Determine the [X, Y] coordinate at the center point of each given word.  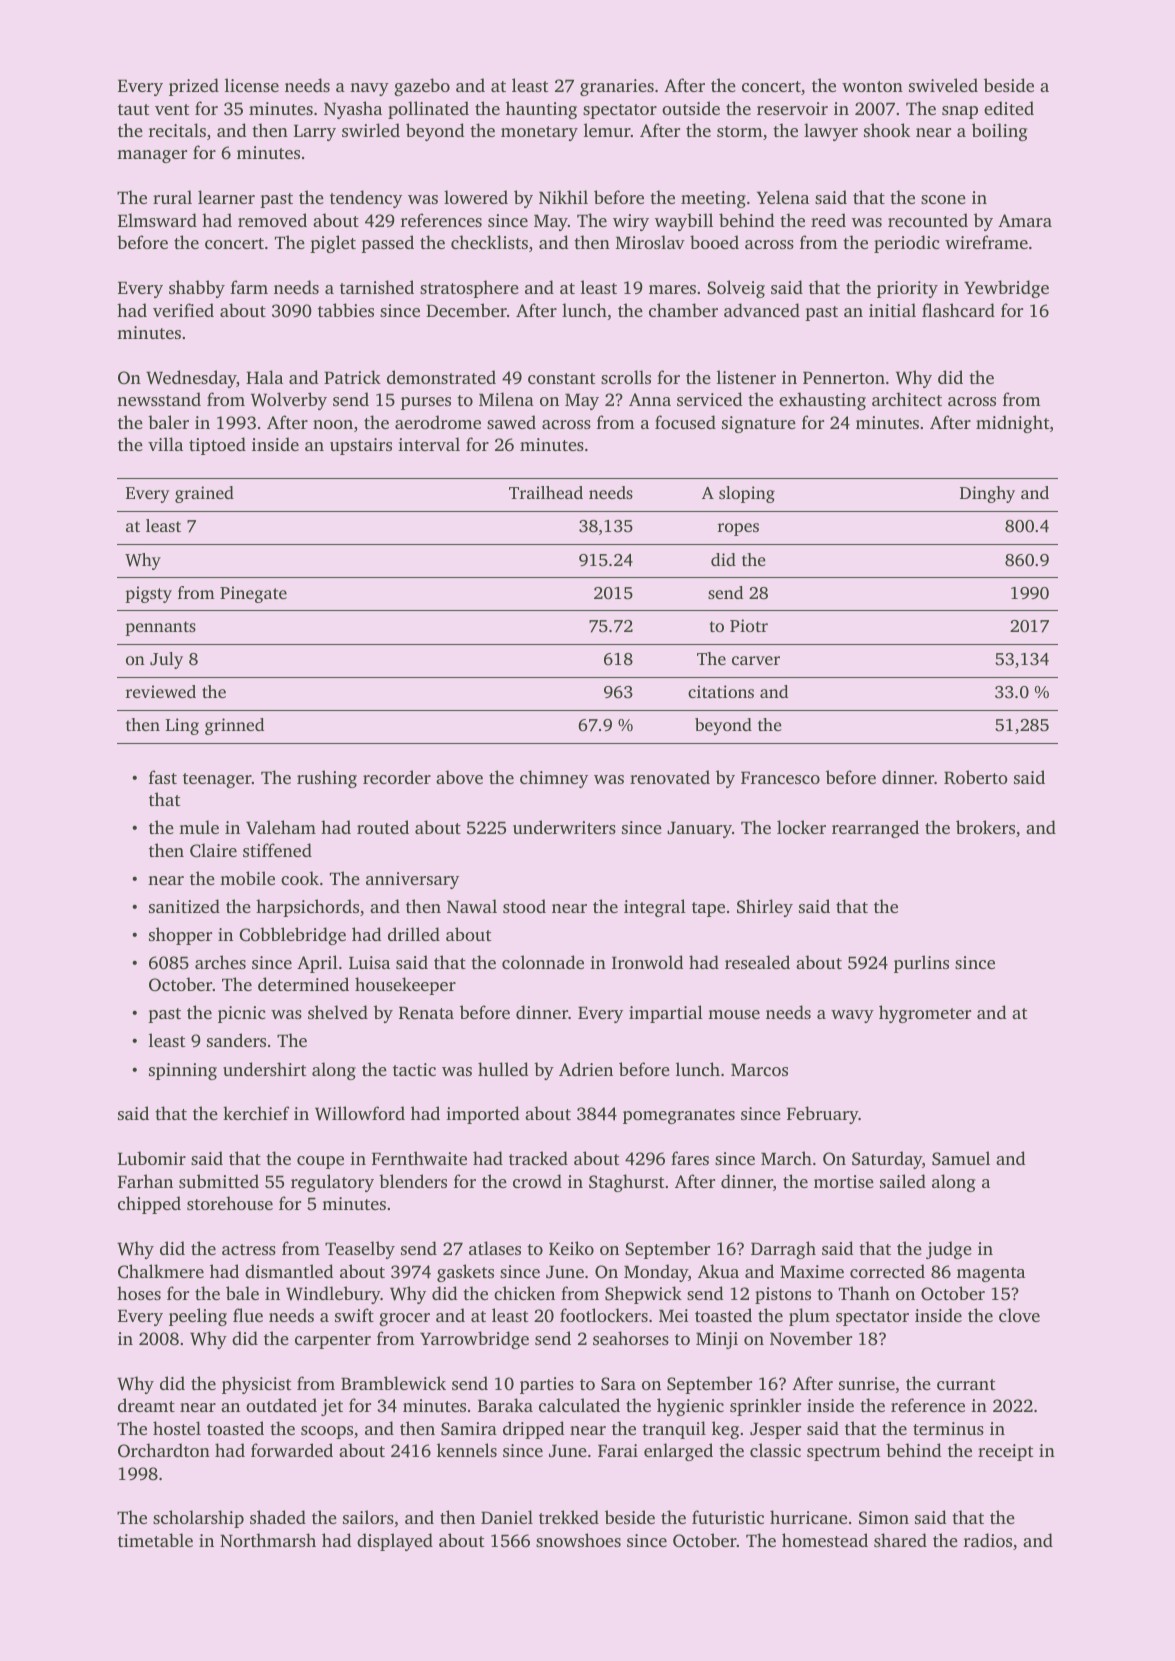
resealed [757, 962]
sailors [368, 1517]
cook [300, 878]
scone [943, 199]
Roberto [976, 777]
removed [272, 220]
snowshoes [578, 1540]
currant [966, 1384]
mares [672, 289]
